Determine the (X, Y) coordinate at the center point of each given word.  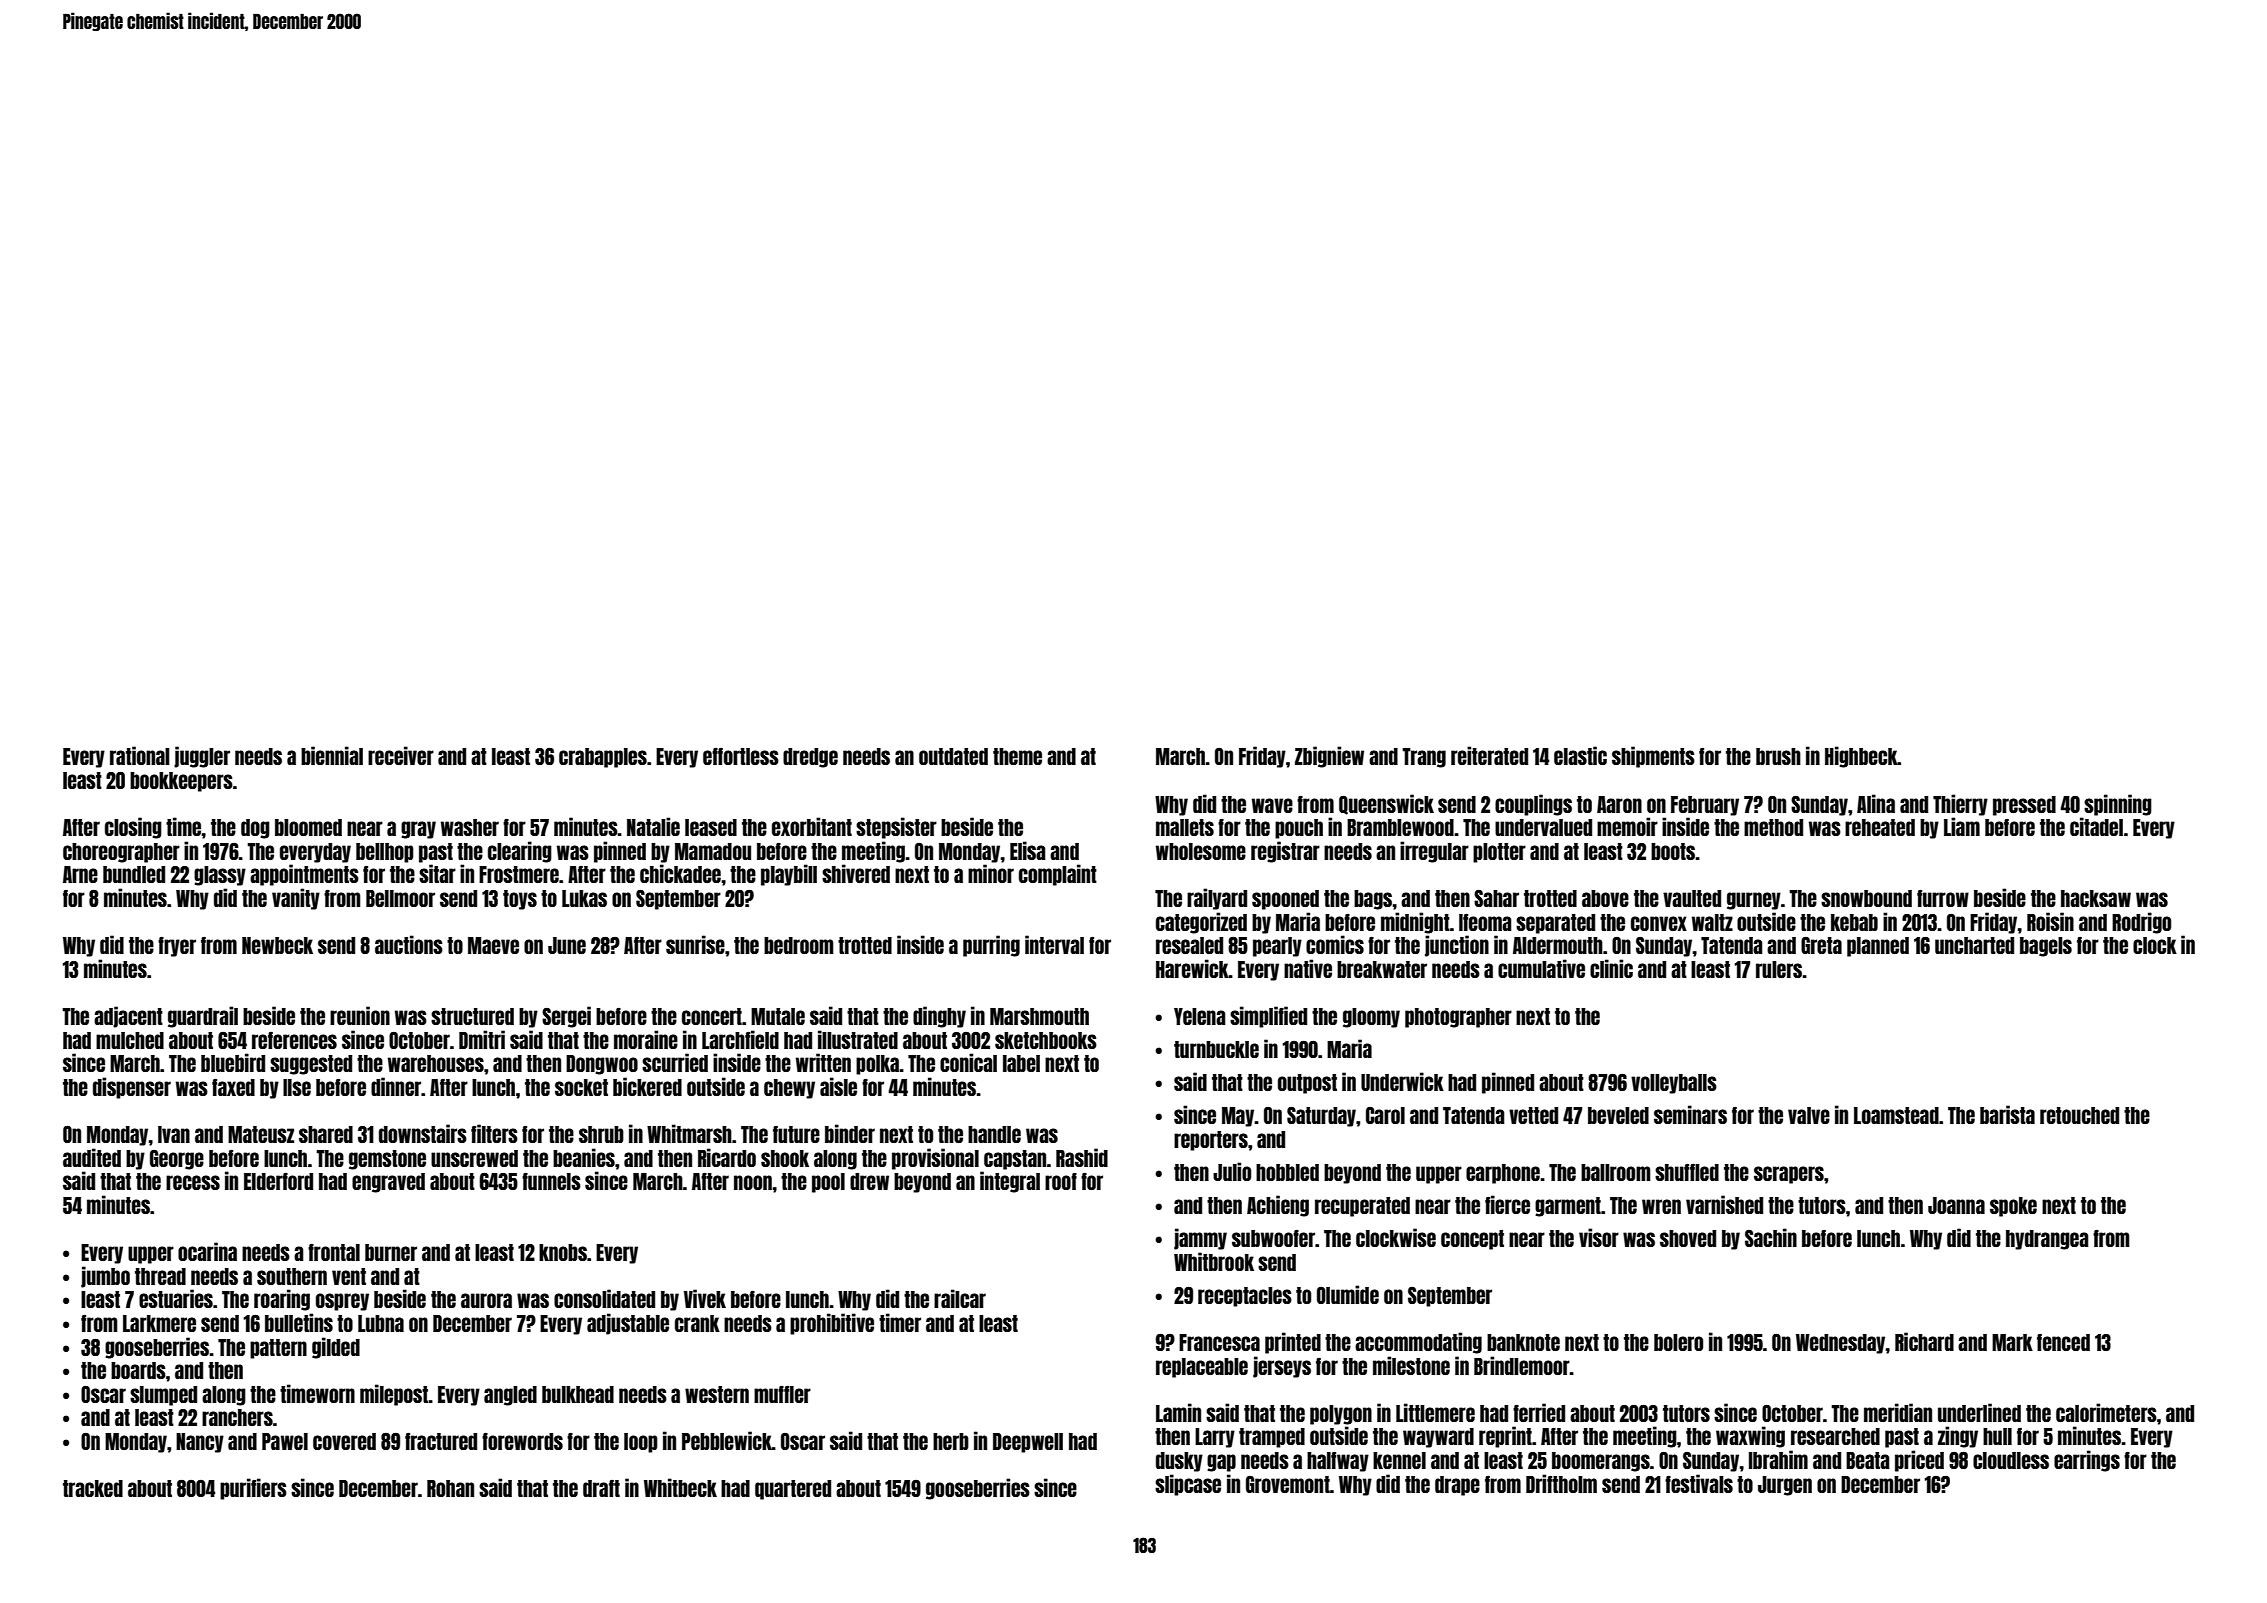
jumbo (105, 1277)
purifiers (253, 1489)
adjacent (128, 1017)
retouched (2079, 1115)
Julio (1232, 1171)
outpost (1307, 1084)
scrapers (1789, 1175)
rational (140, 755)
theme (1017, 756)
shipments (1653, 757)
